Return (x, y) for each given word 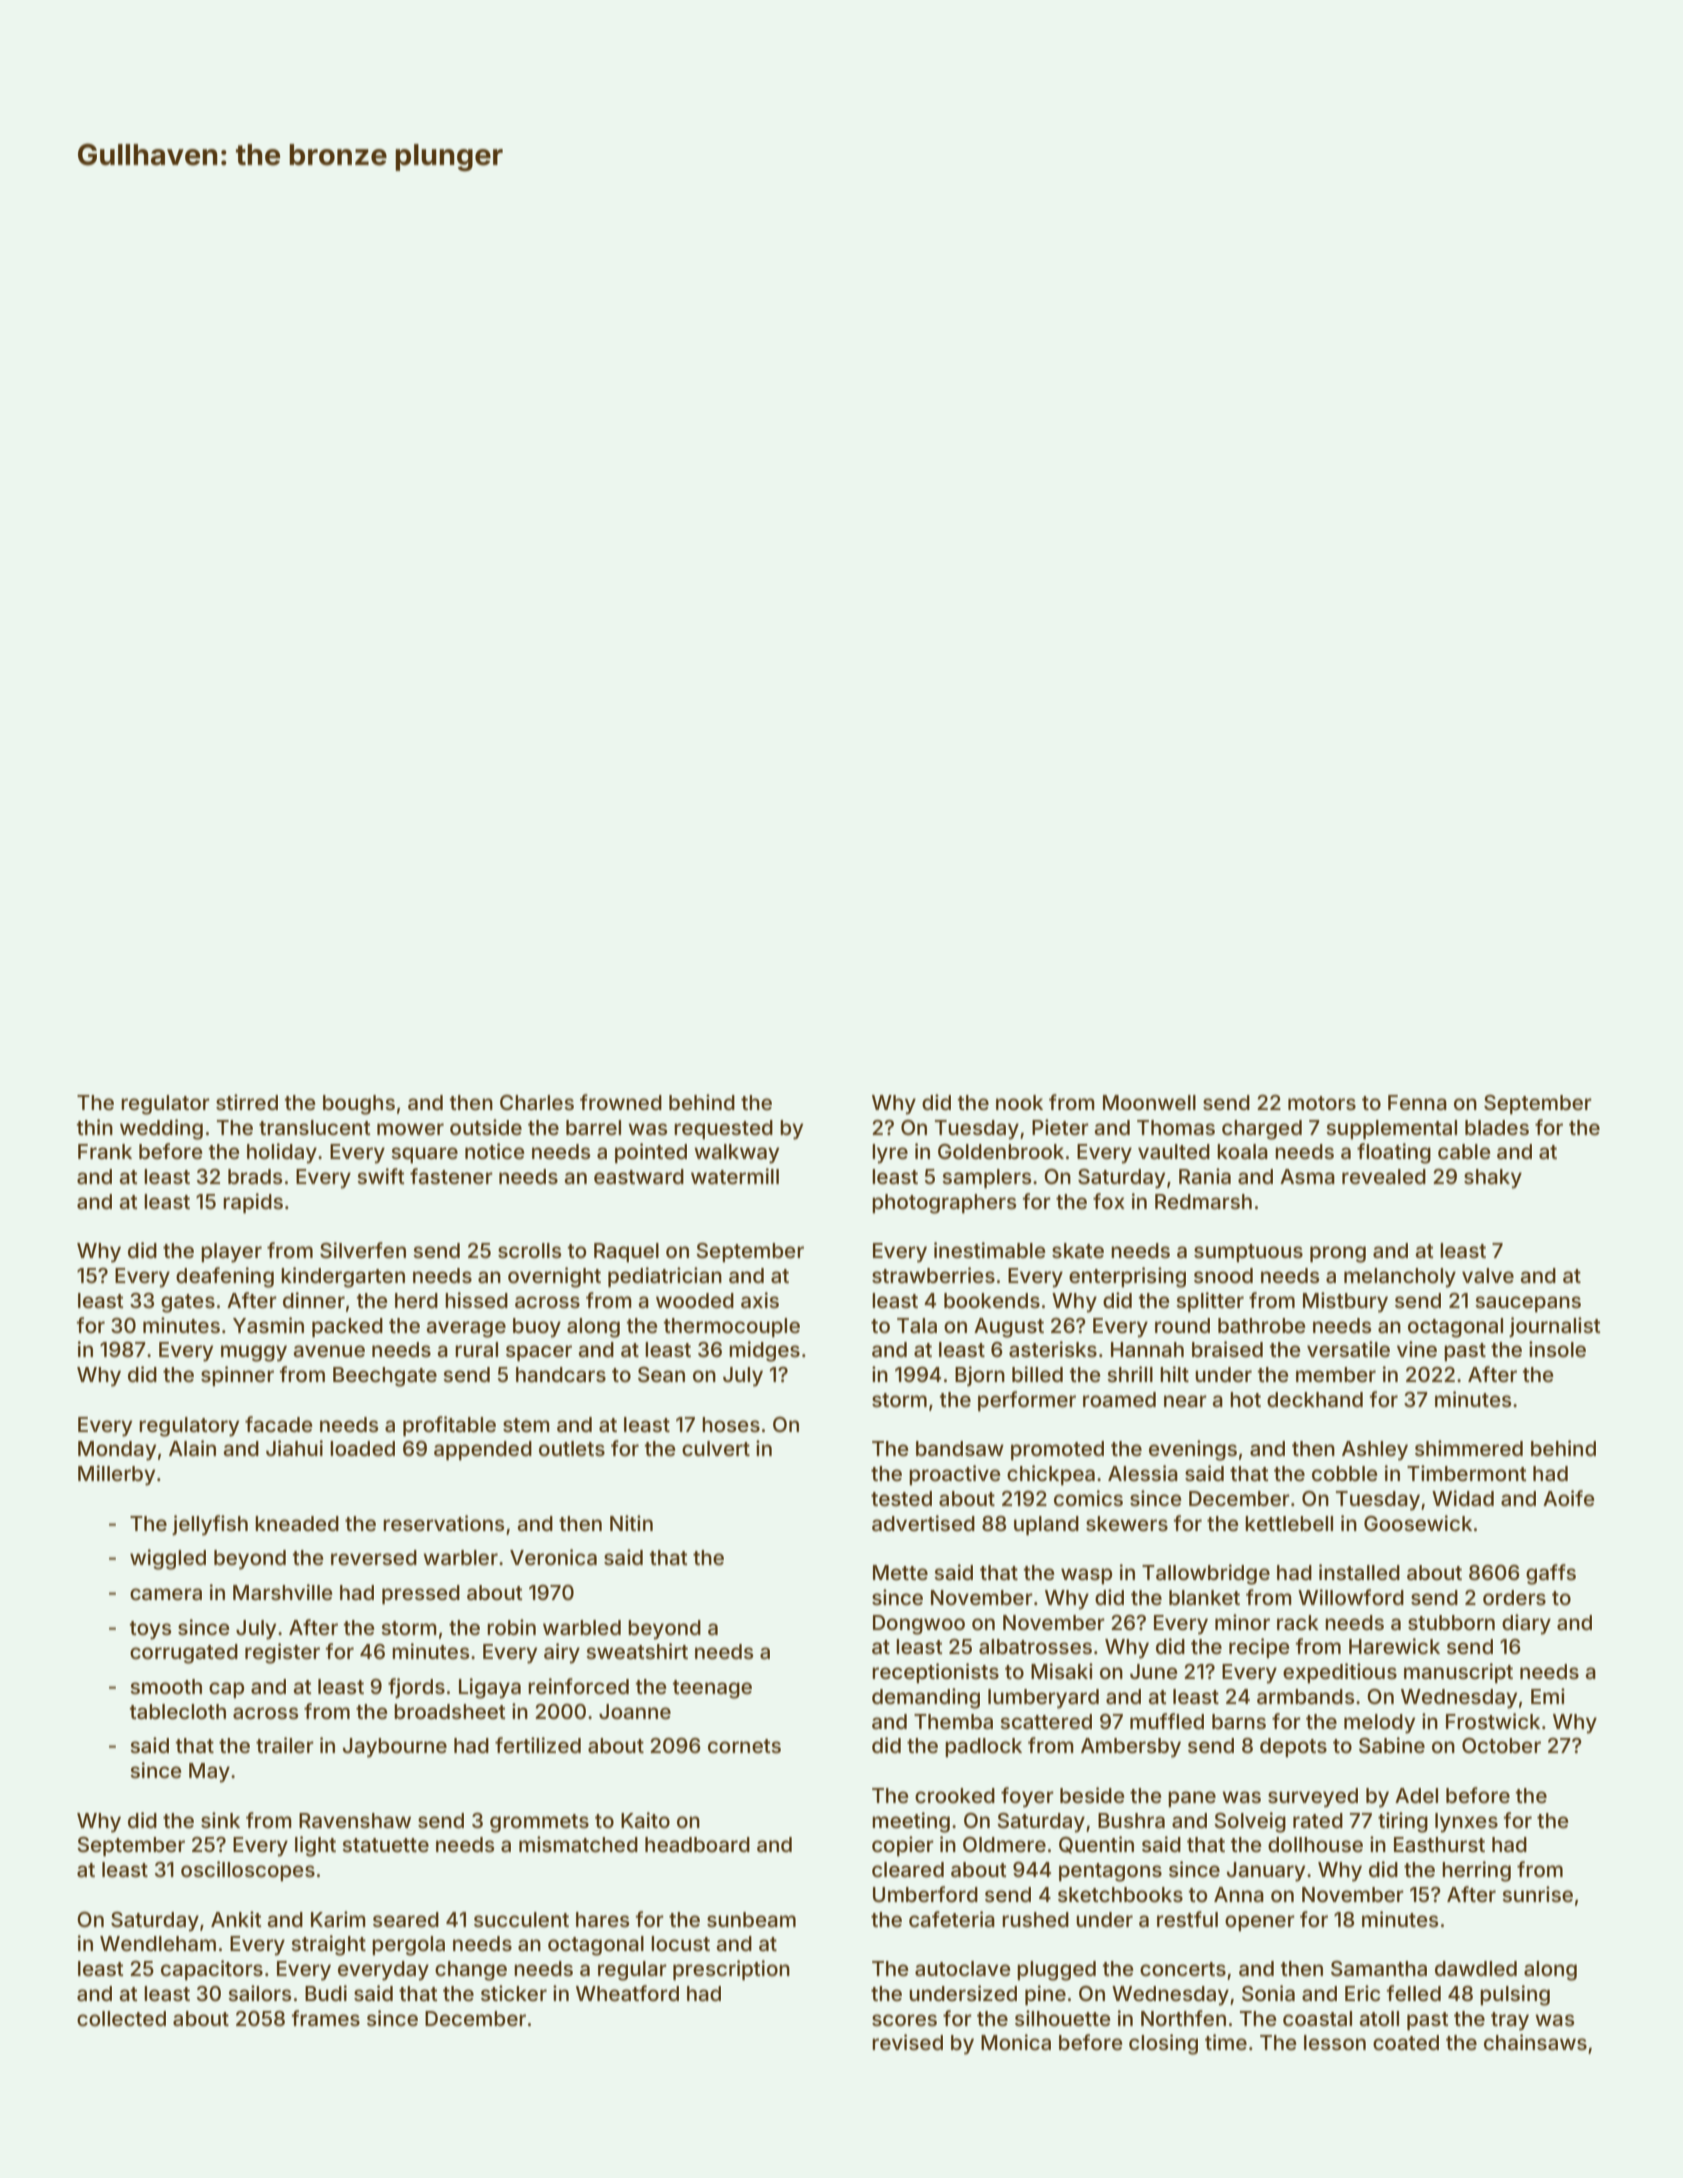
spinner (237, 1376)
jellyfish (210, 1525)
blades (1497, 1127)
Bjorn (980, 1376)
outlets (572, 1448)
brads (255, 1176)
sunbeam (751, 1919)
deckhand (1315, 1399)
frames (326, 2018)
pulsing (1515, 1995)
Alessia (1143, 1473)
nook (1019, 1102)
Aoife (1569, 1498)
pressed (421, 1594)
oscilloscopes (248, 1871)
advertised (923, 1523)
